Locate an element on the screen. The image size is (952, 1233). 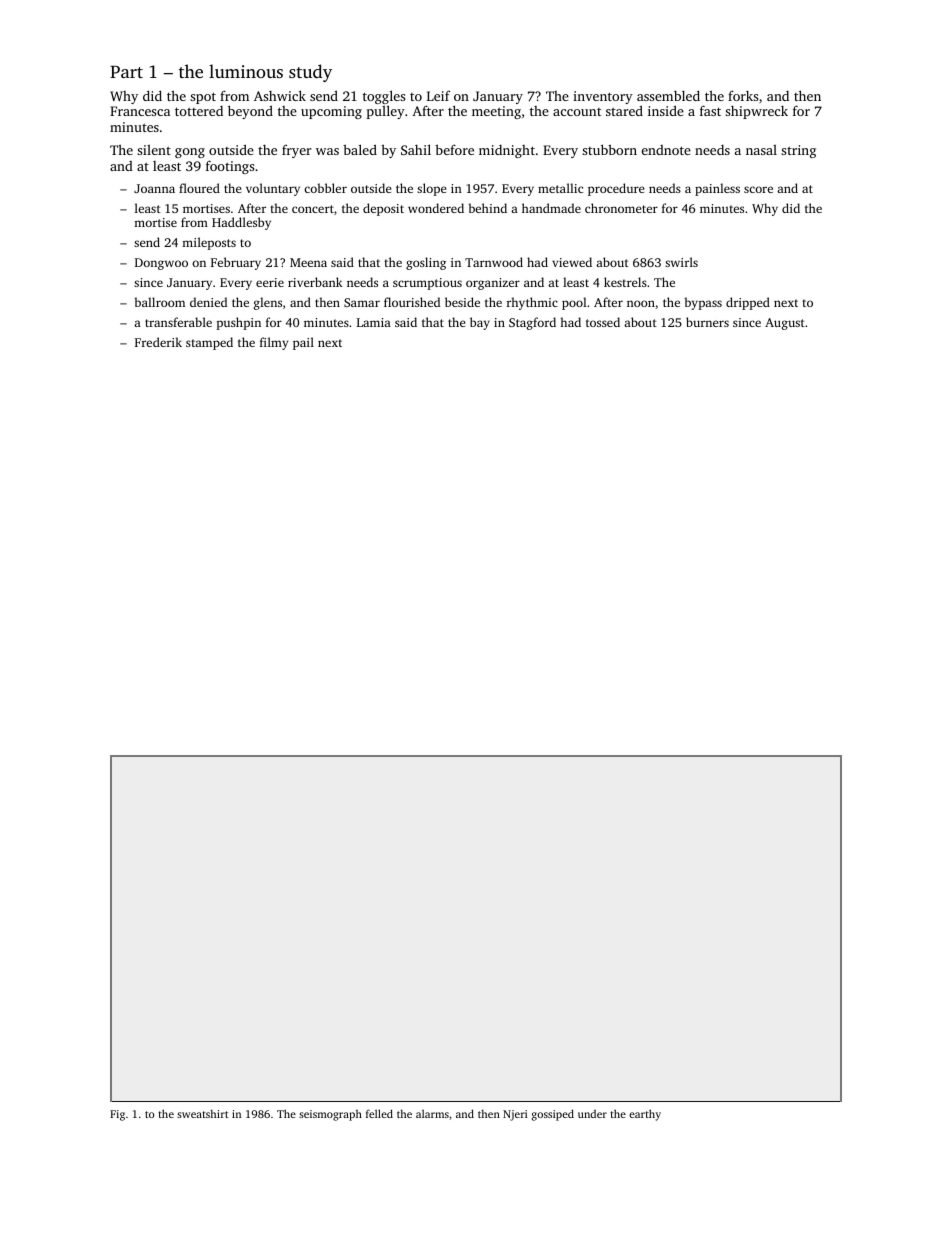
Ashwick is located at coordinates (280, 95).
